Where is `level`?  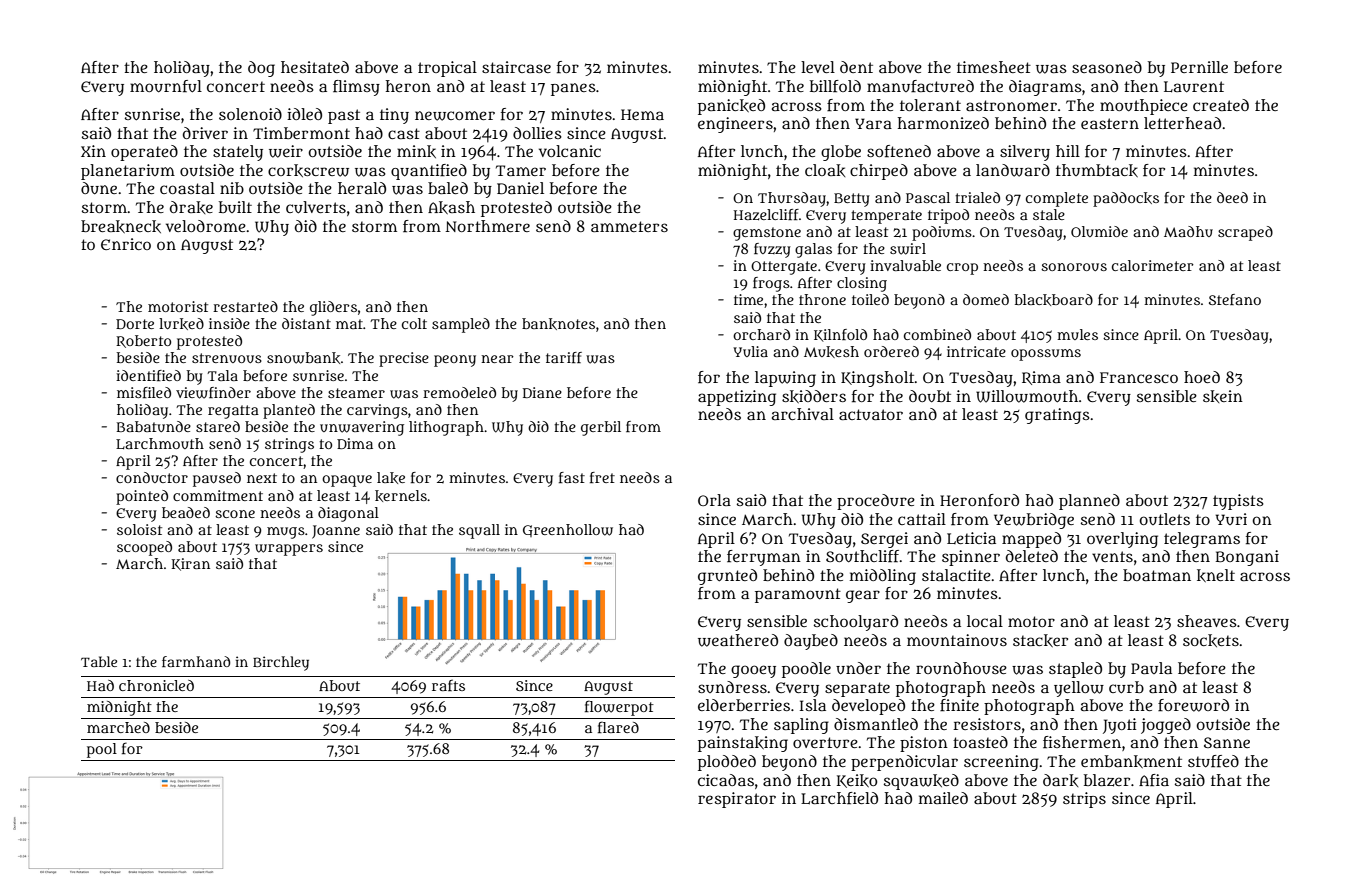 level is located at coordinates (818, 67).
